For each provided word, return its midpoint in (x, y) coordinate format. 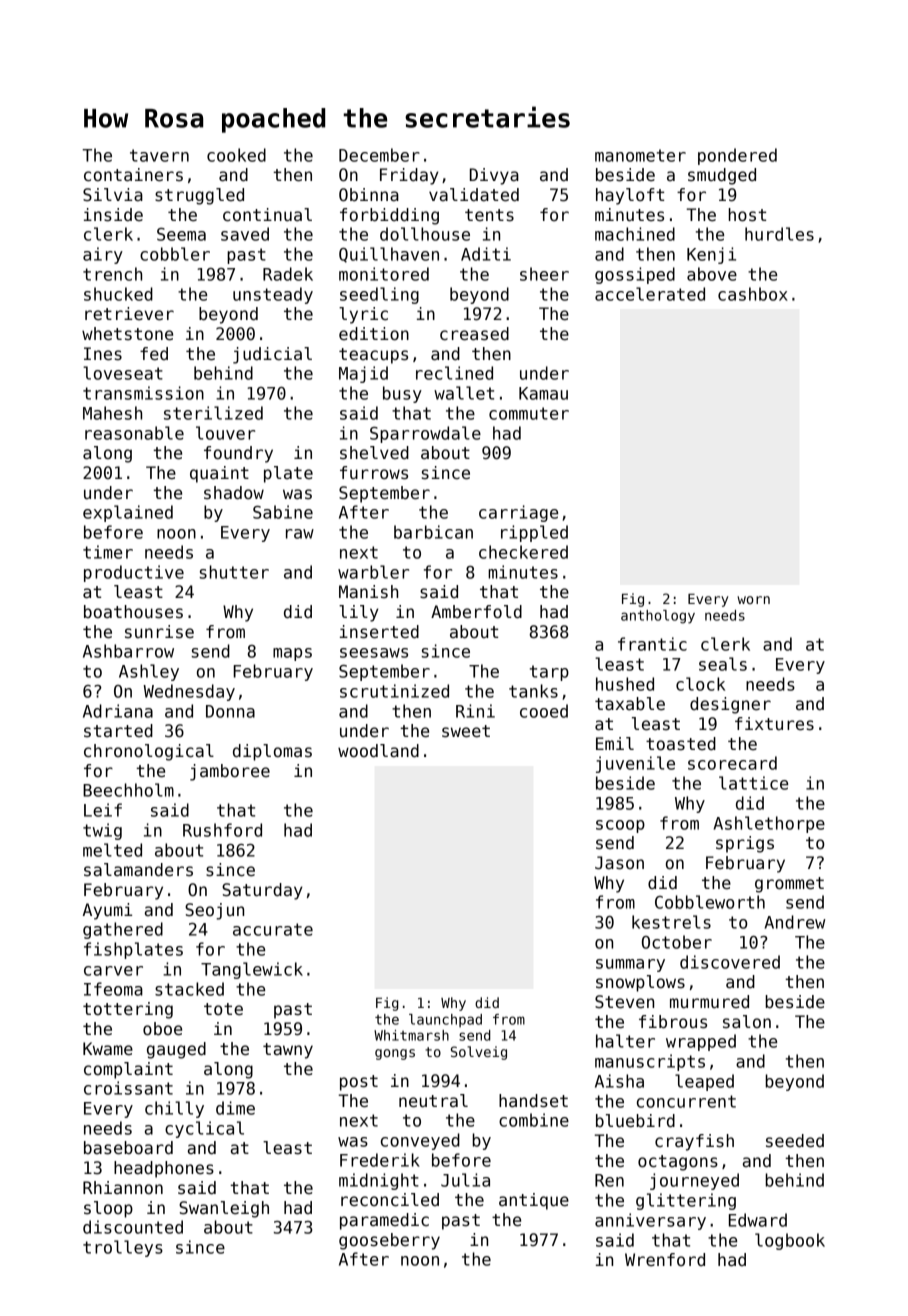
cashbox (753, 294)
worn (753, 600)
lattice (753, 783)
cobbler (175, 254)
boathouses (133, 612)
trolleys (123, 1248)
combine (534, 1120)
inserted (379, 632)
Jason (619, 863)
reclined (454, 373)
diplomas (272, 752)
